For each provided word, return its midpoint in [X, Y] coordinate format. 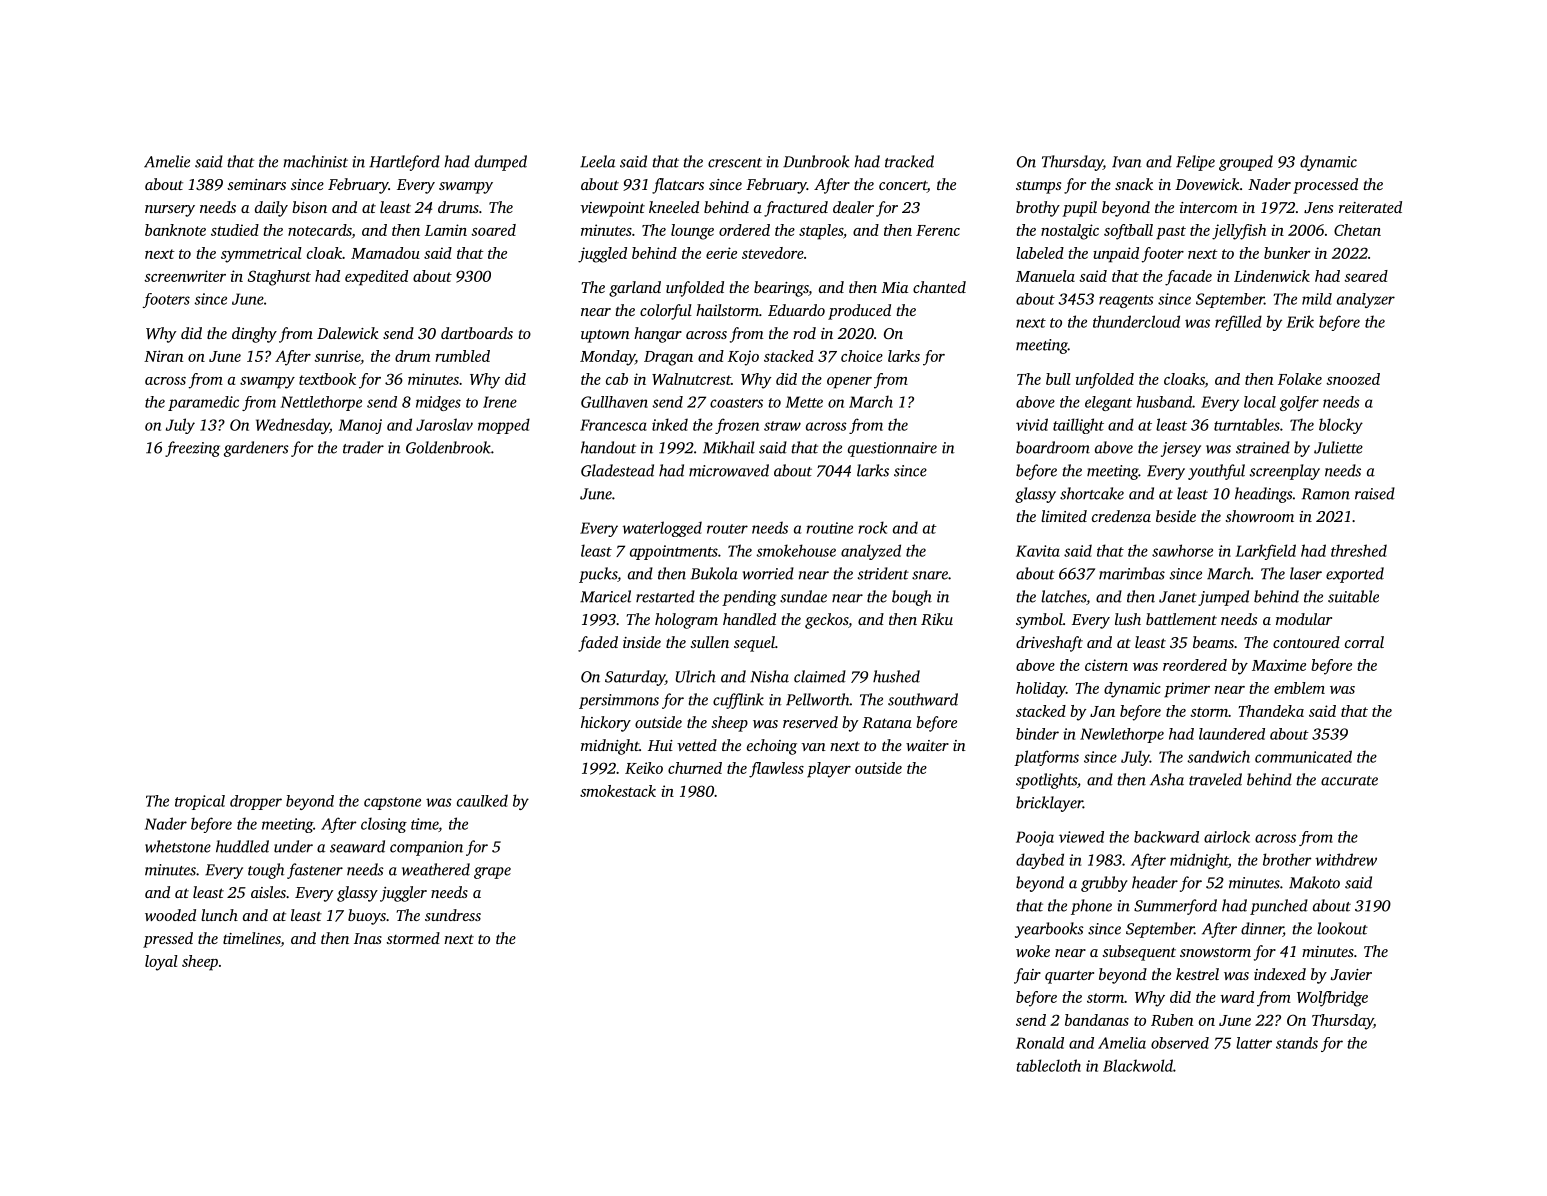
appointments [674, 552]
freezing [192, 449]
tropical [200, 802]
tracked [909, 161]
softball [1128, 232]
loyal [161, 963]
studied [235, 230]
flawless [776, 770]
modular [1304, 619]
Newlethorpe [1122, 735]
